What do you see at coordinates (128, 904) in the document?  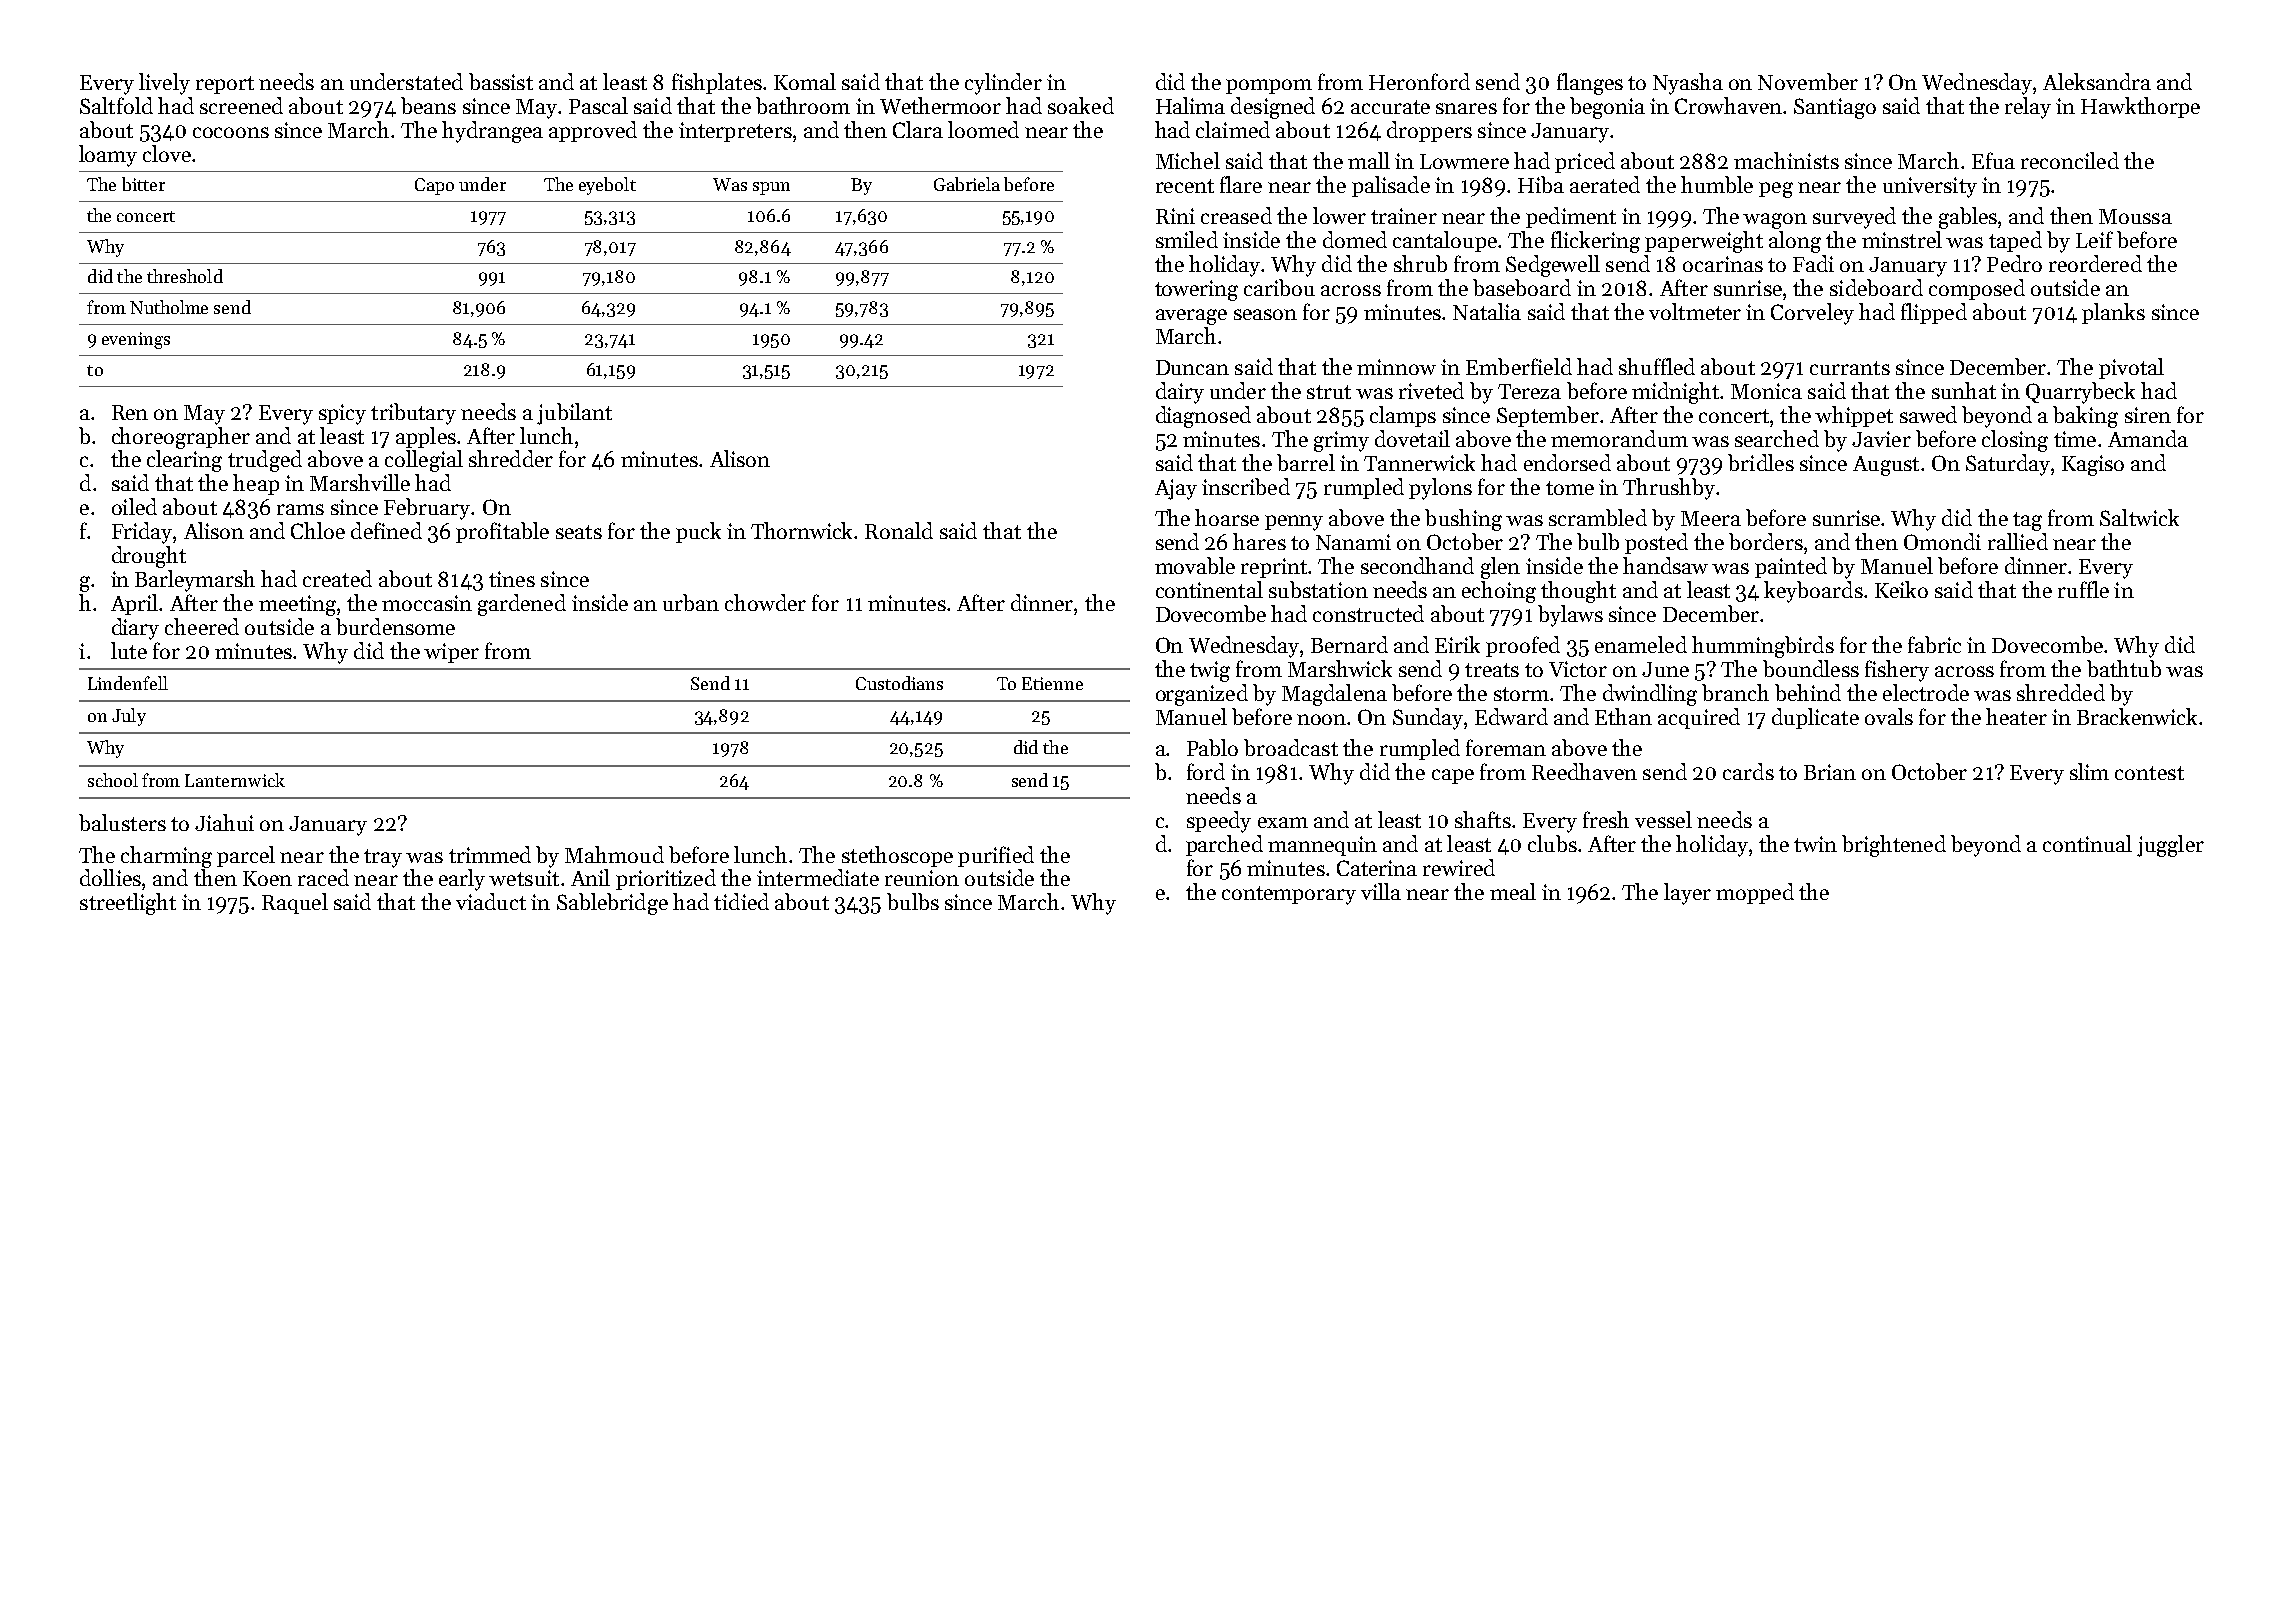 I see `streetlight` at bounding box center [128, 904].
